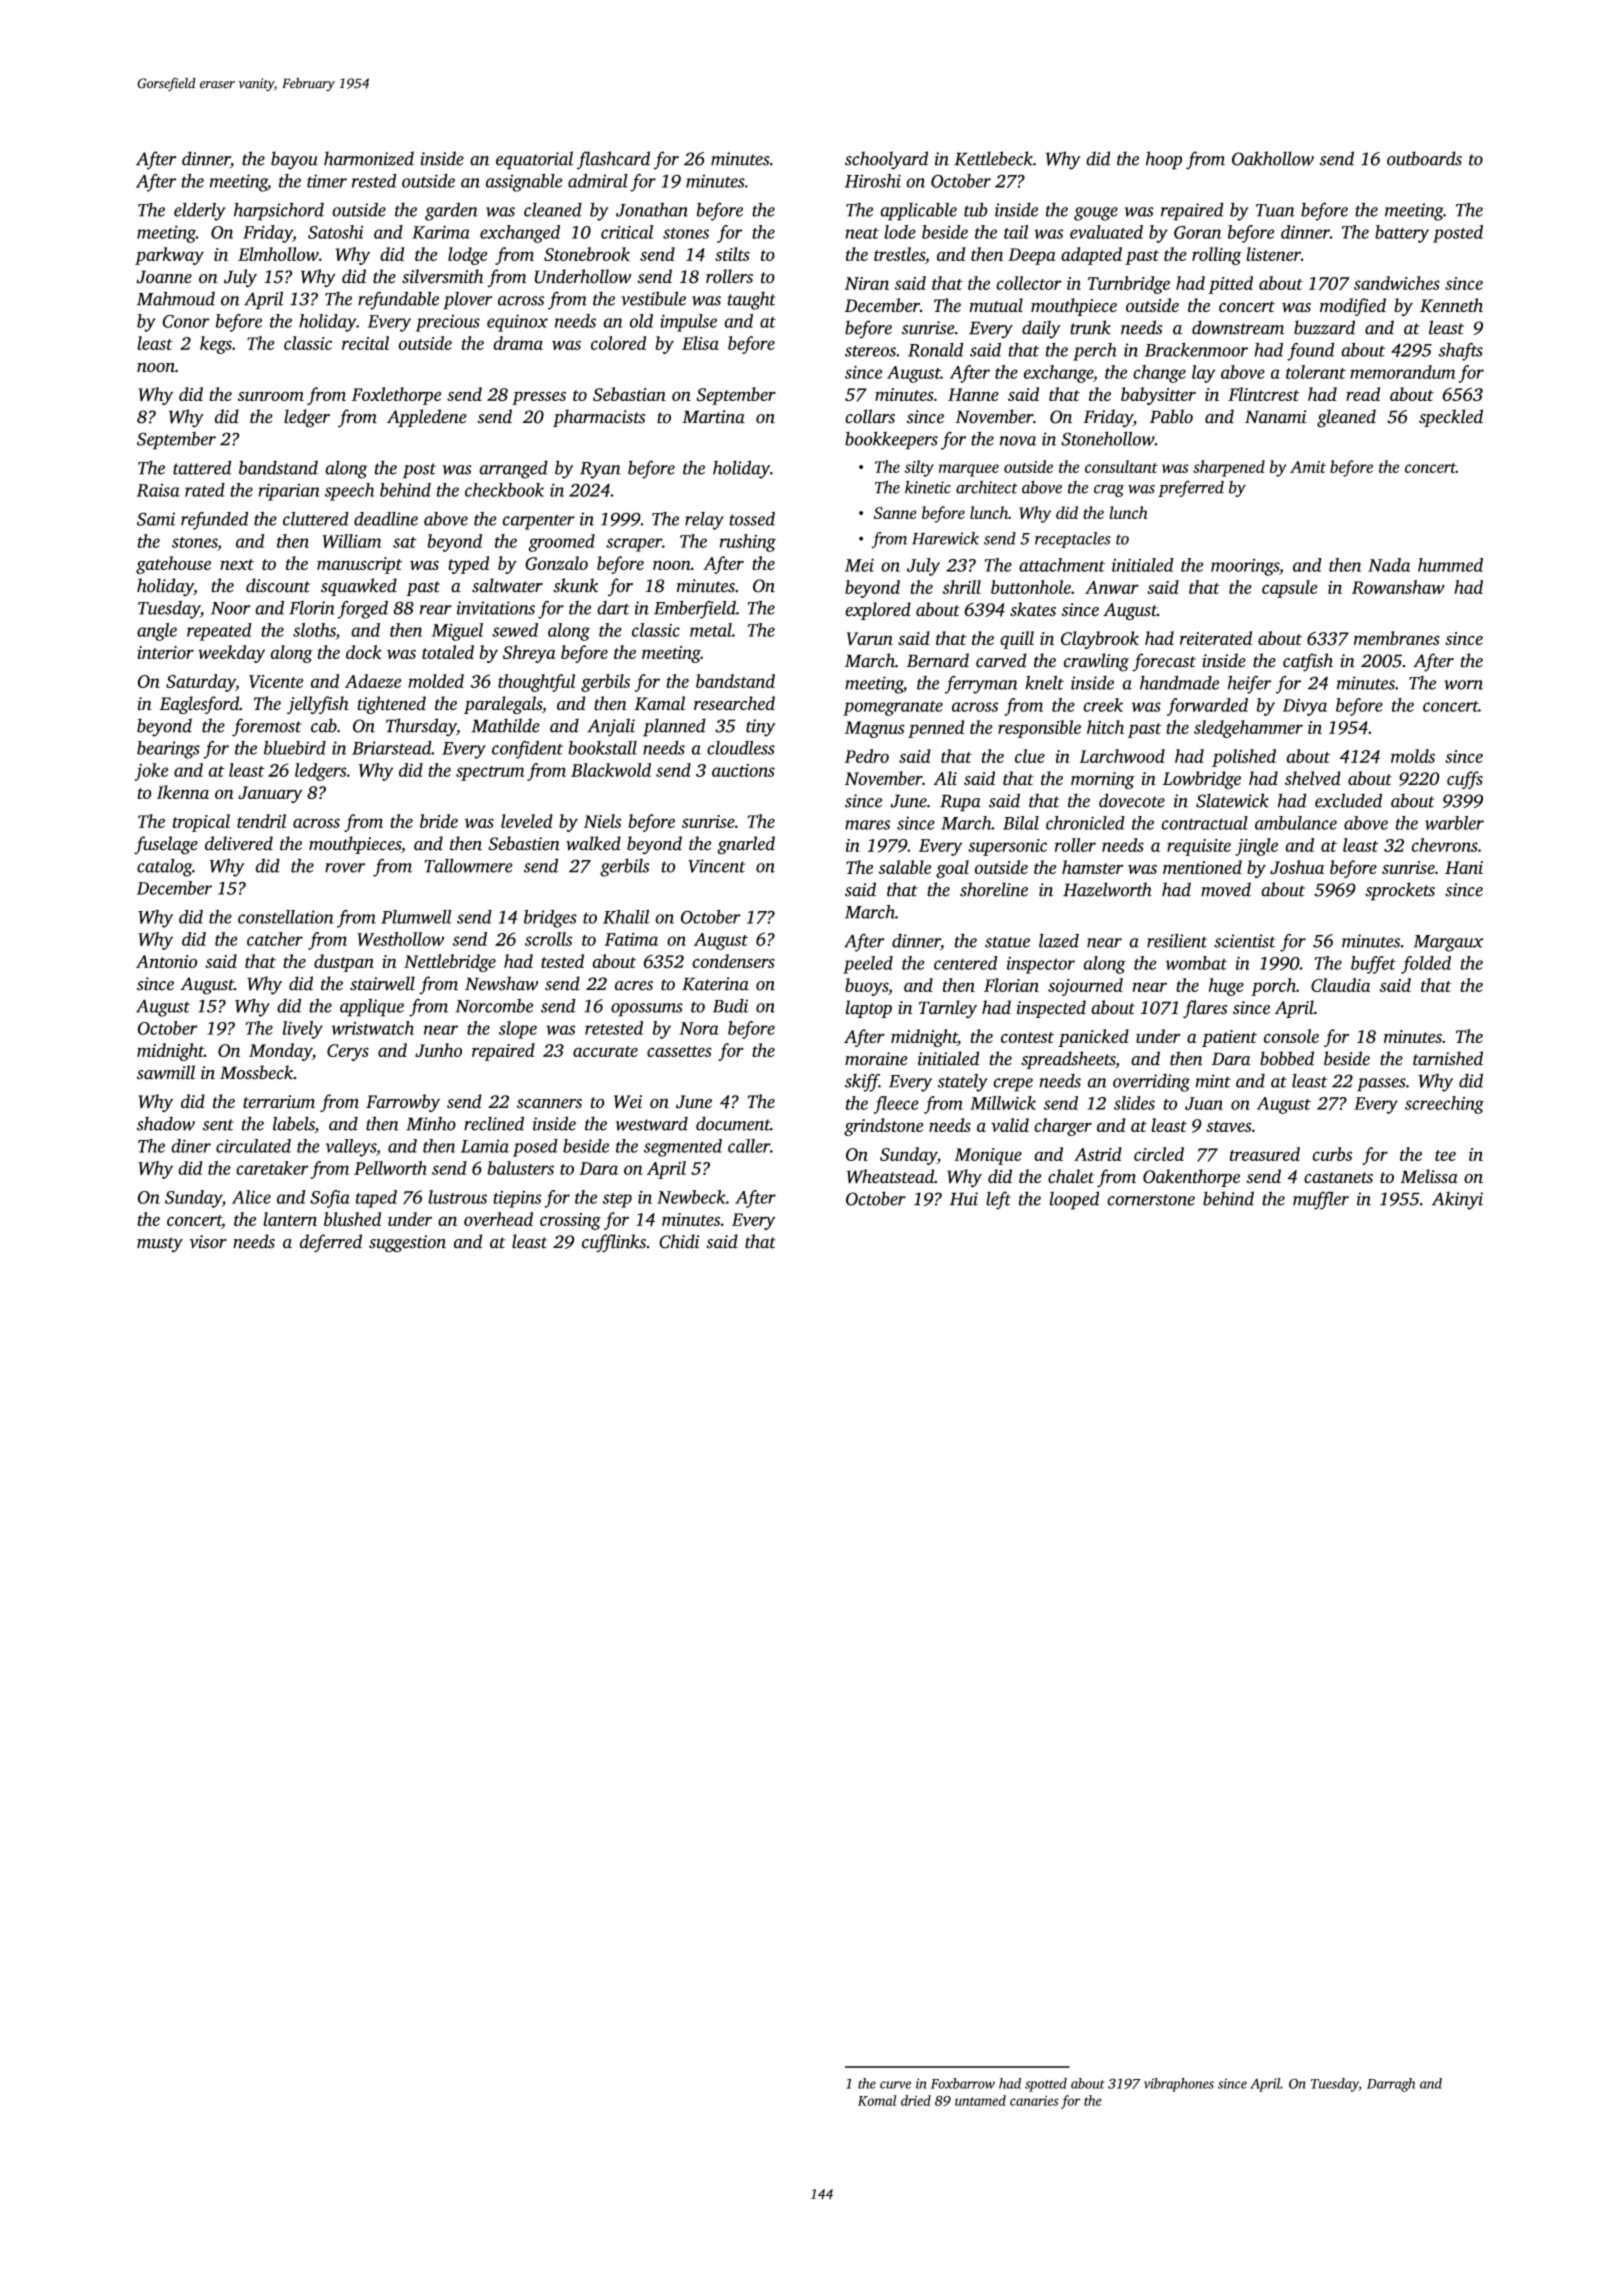 This screenshot has height=2292, width=1620. What do you see at coordinates (877, 2100) in the screenshot?
I see `Komal` at bounding box center [877, 2100].
